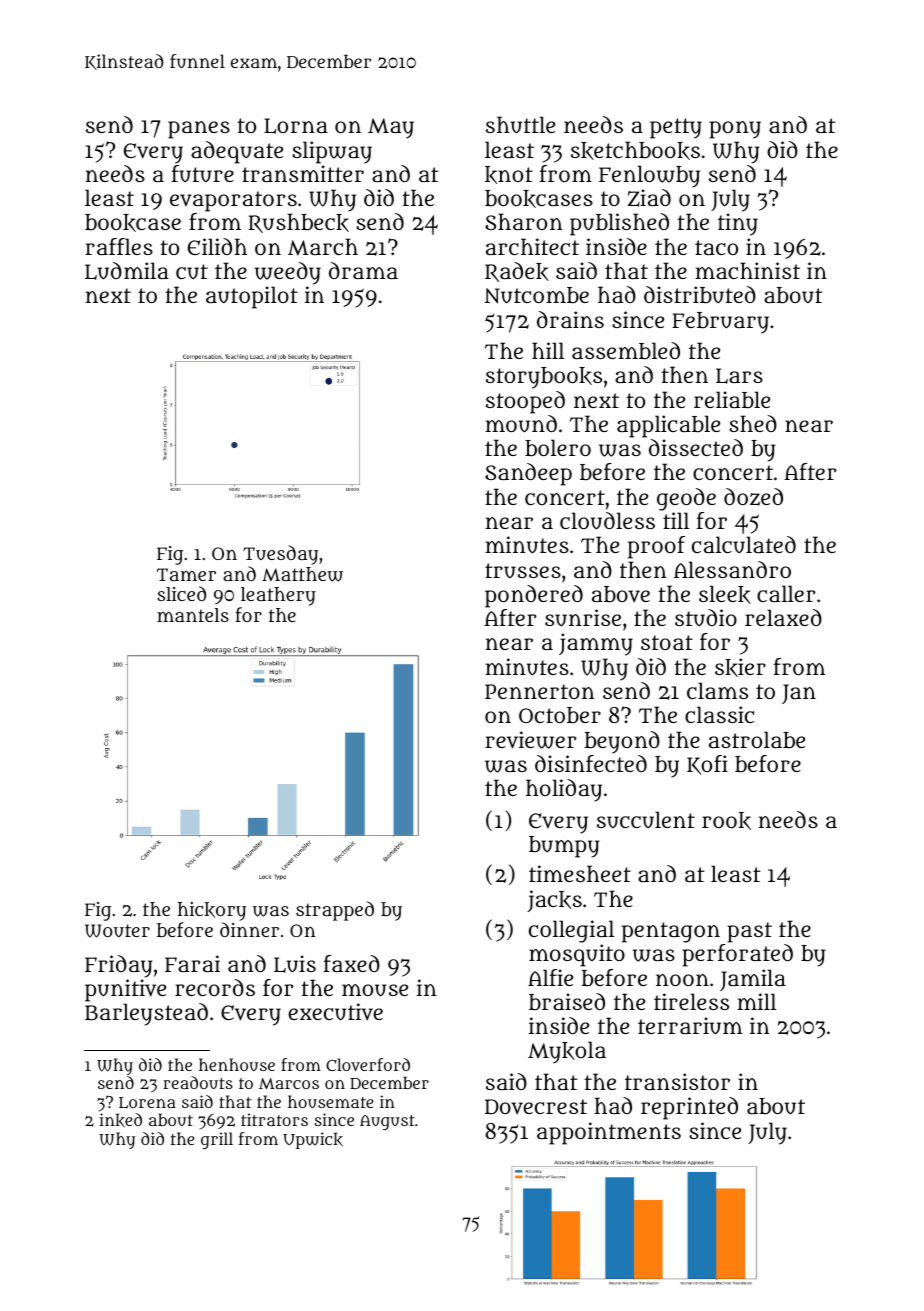  I want to click on Tamer, so click(186, 574).
